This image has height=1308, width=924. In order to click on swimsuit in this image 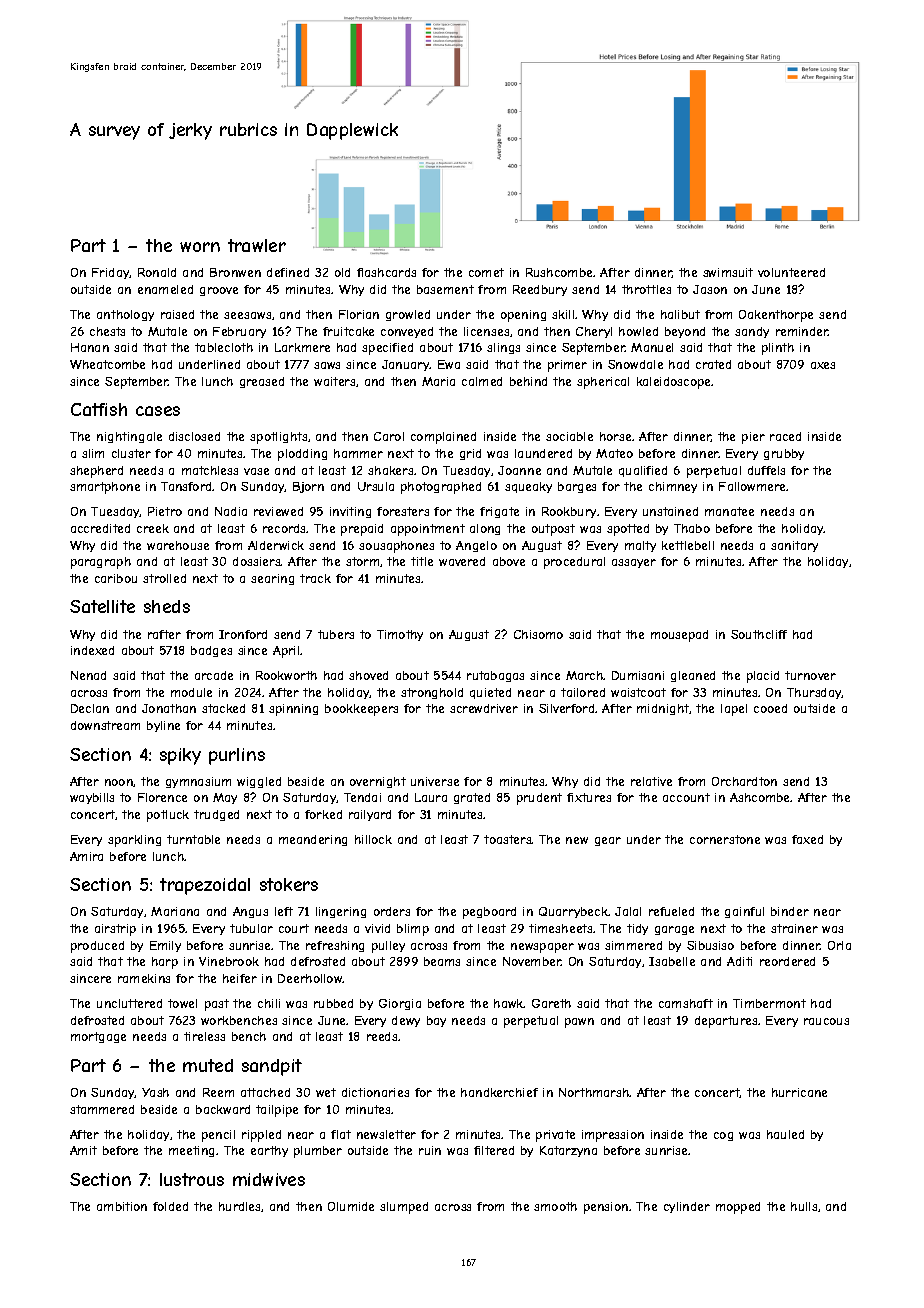, I will do `click(728, 272)`.
